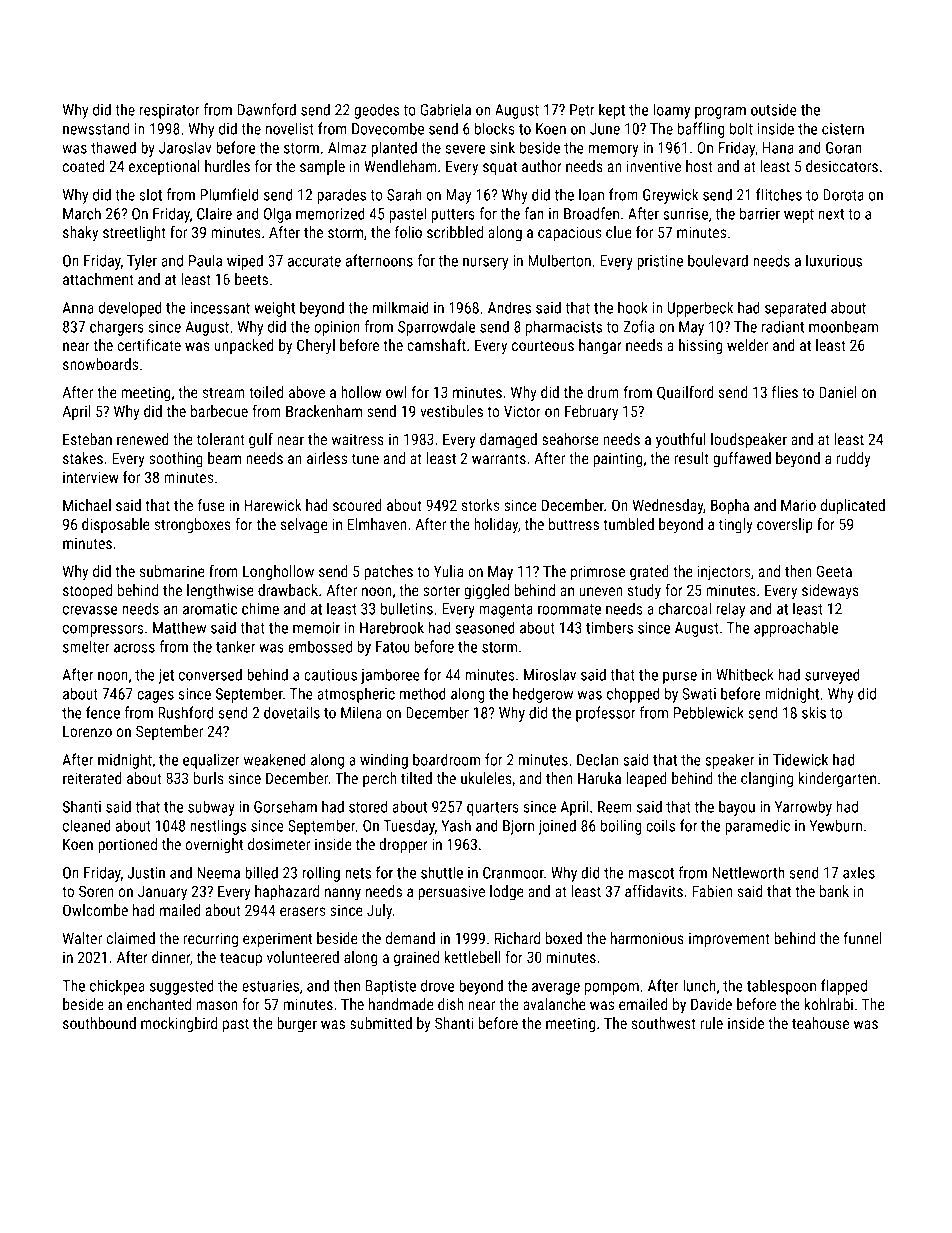 The image size is (952, 1233). What do you see at coordinates (609, 627) in the image?
I see `timbers` at bounding box center [609, 627].
